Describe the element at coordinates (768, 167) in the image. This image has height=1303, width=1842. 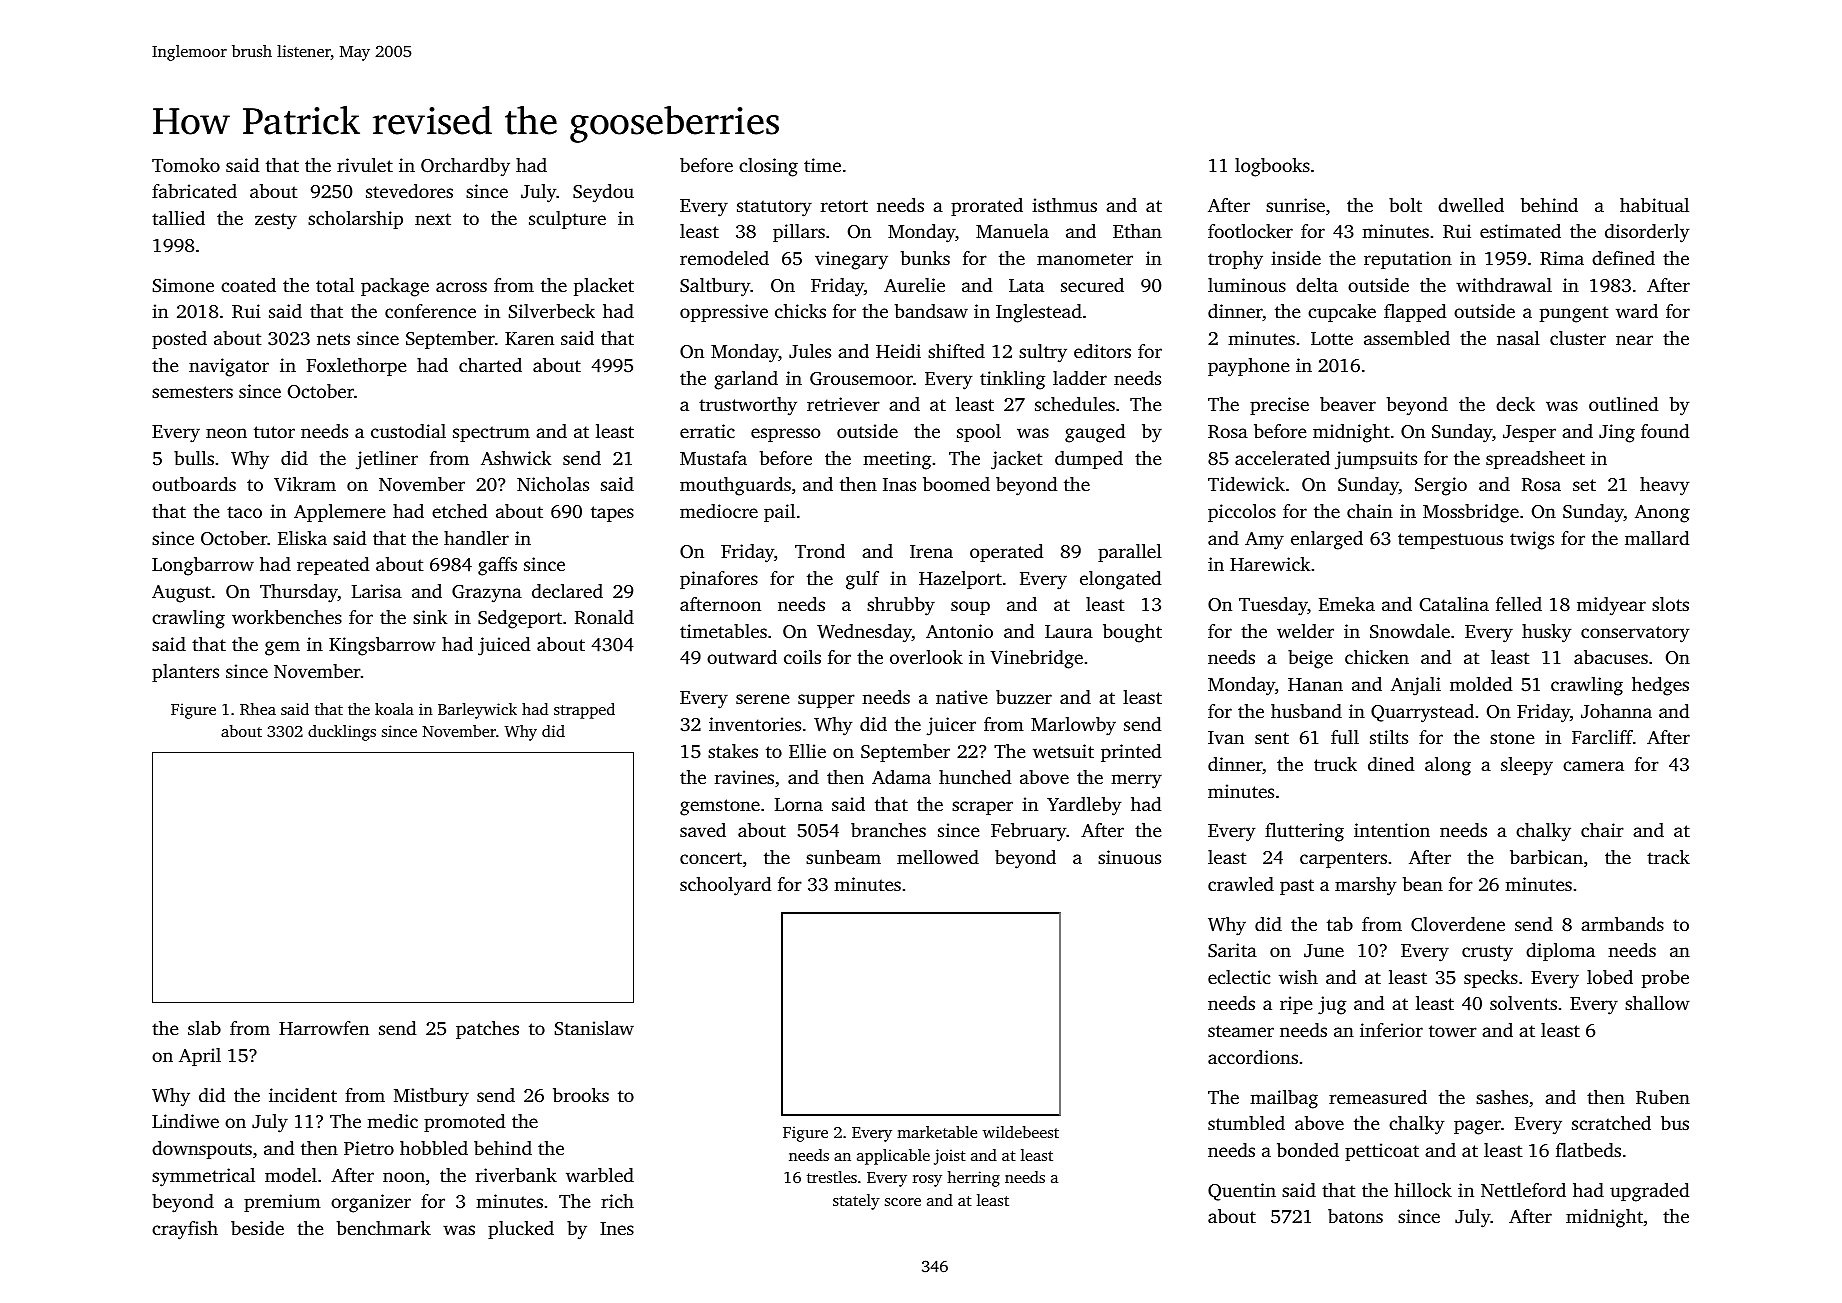
I see `closing` at that location.
